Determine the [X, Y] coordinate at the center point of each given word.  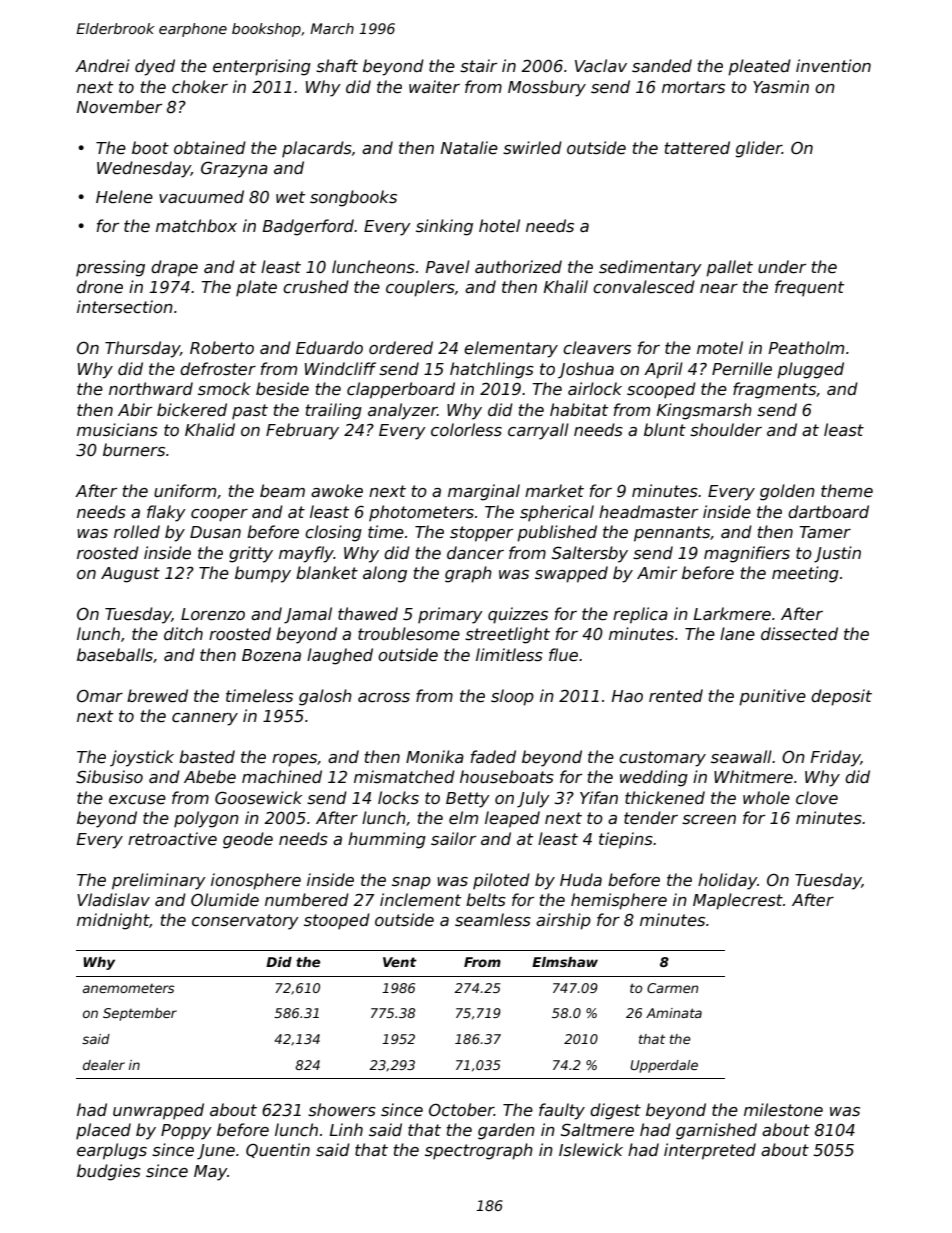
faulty [562, 1111]
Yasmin [781, 86]
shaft [337, 66]
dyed [155, 67]
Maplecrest [738, 901]
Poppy [186, 1132]
